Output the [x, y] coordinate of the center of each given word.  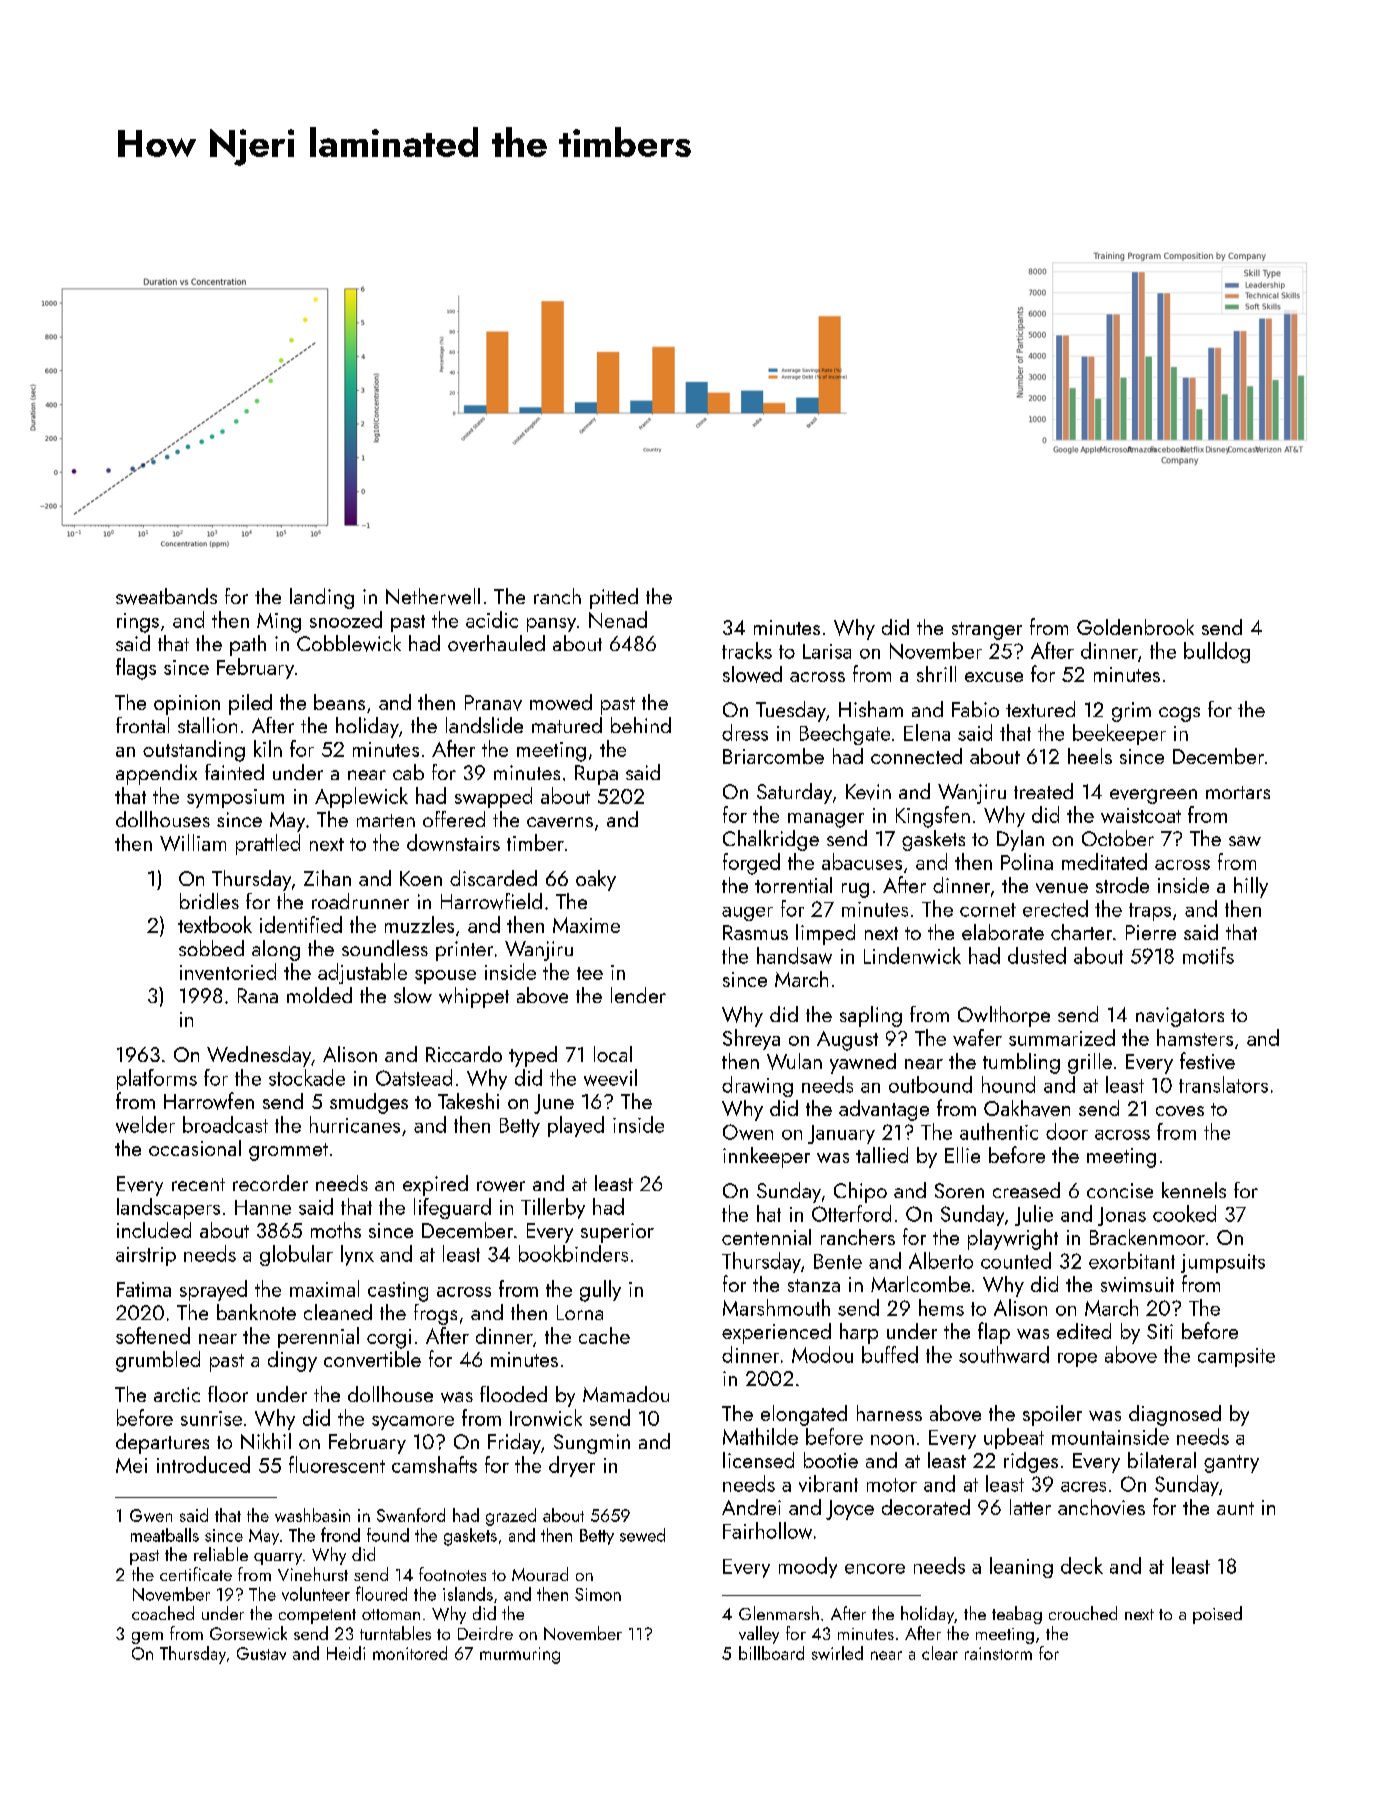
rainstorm [998, 1653]
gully [600, 1291]
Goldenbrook [1135, 627]
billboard [771, 1653]
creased [1026, 1190]
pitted [614, 598]
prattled [268, 844]
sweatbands [166, 596]
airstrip [146, 1256]
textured [1040, 709]
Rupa [596, 775]
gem [147, 1638]
